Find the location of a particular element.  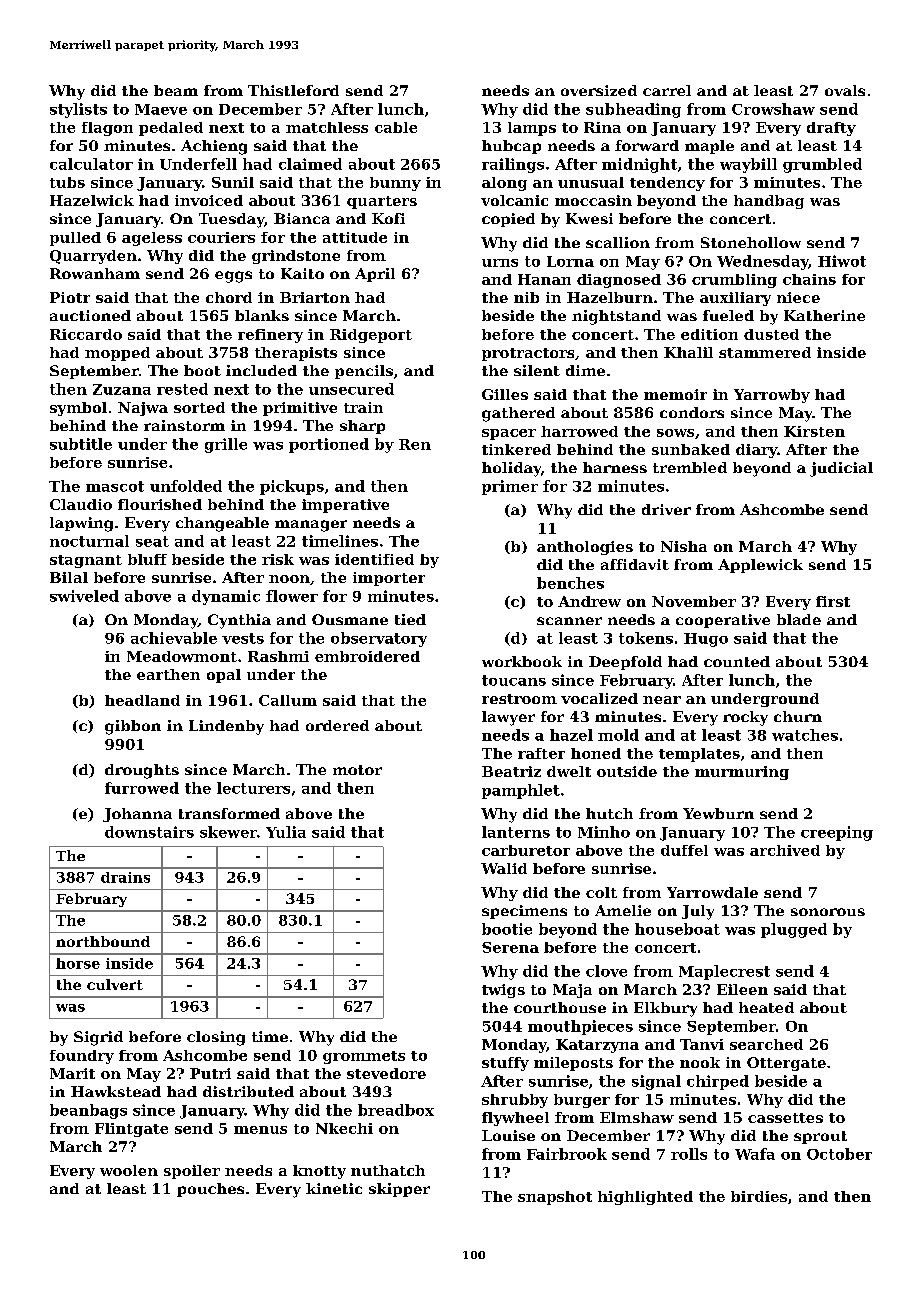

Elkbury is located at coordinates (665, 1009).
